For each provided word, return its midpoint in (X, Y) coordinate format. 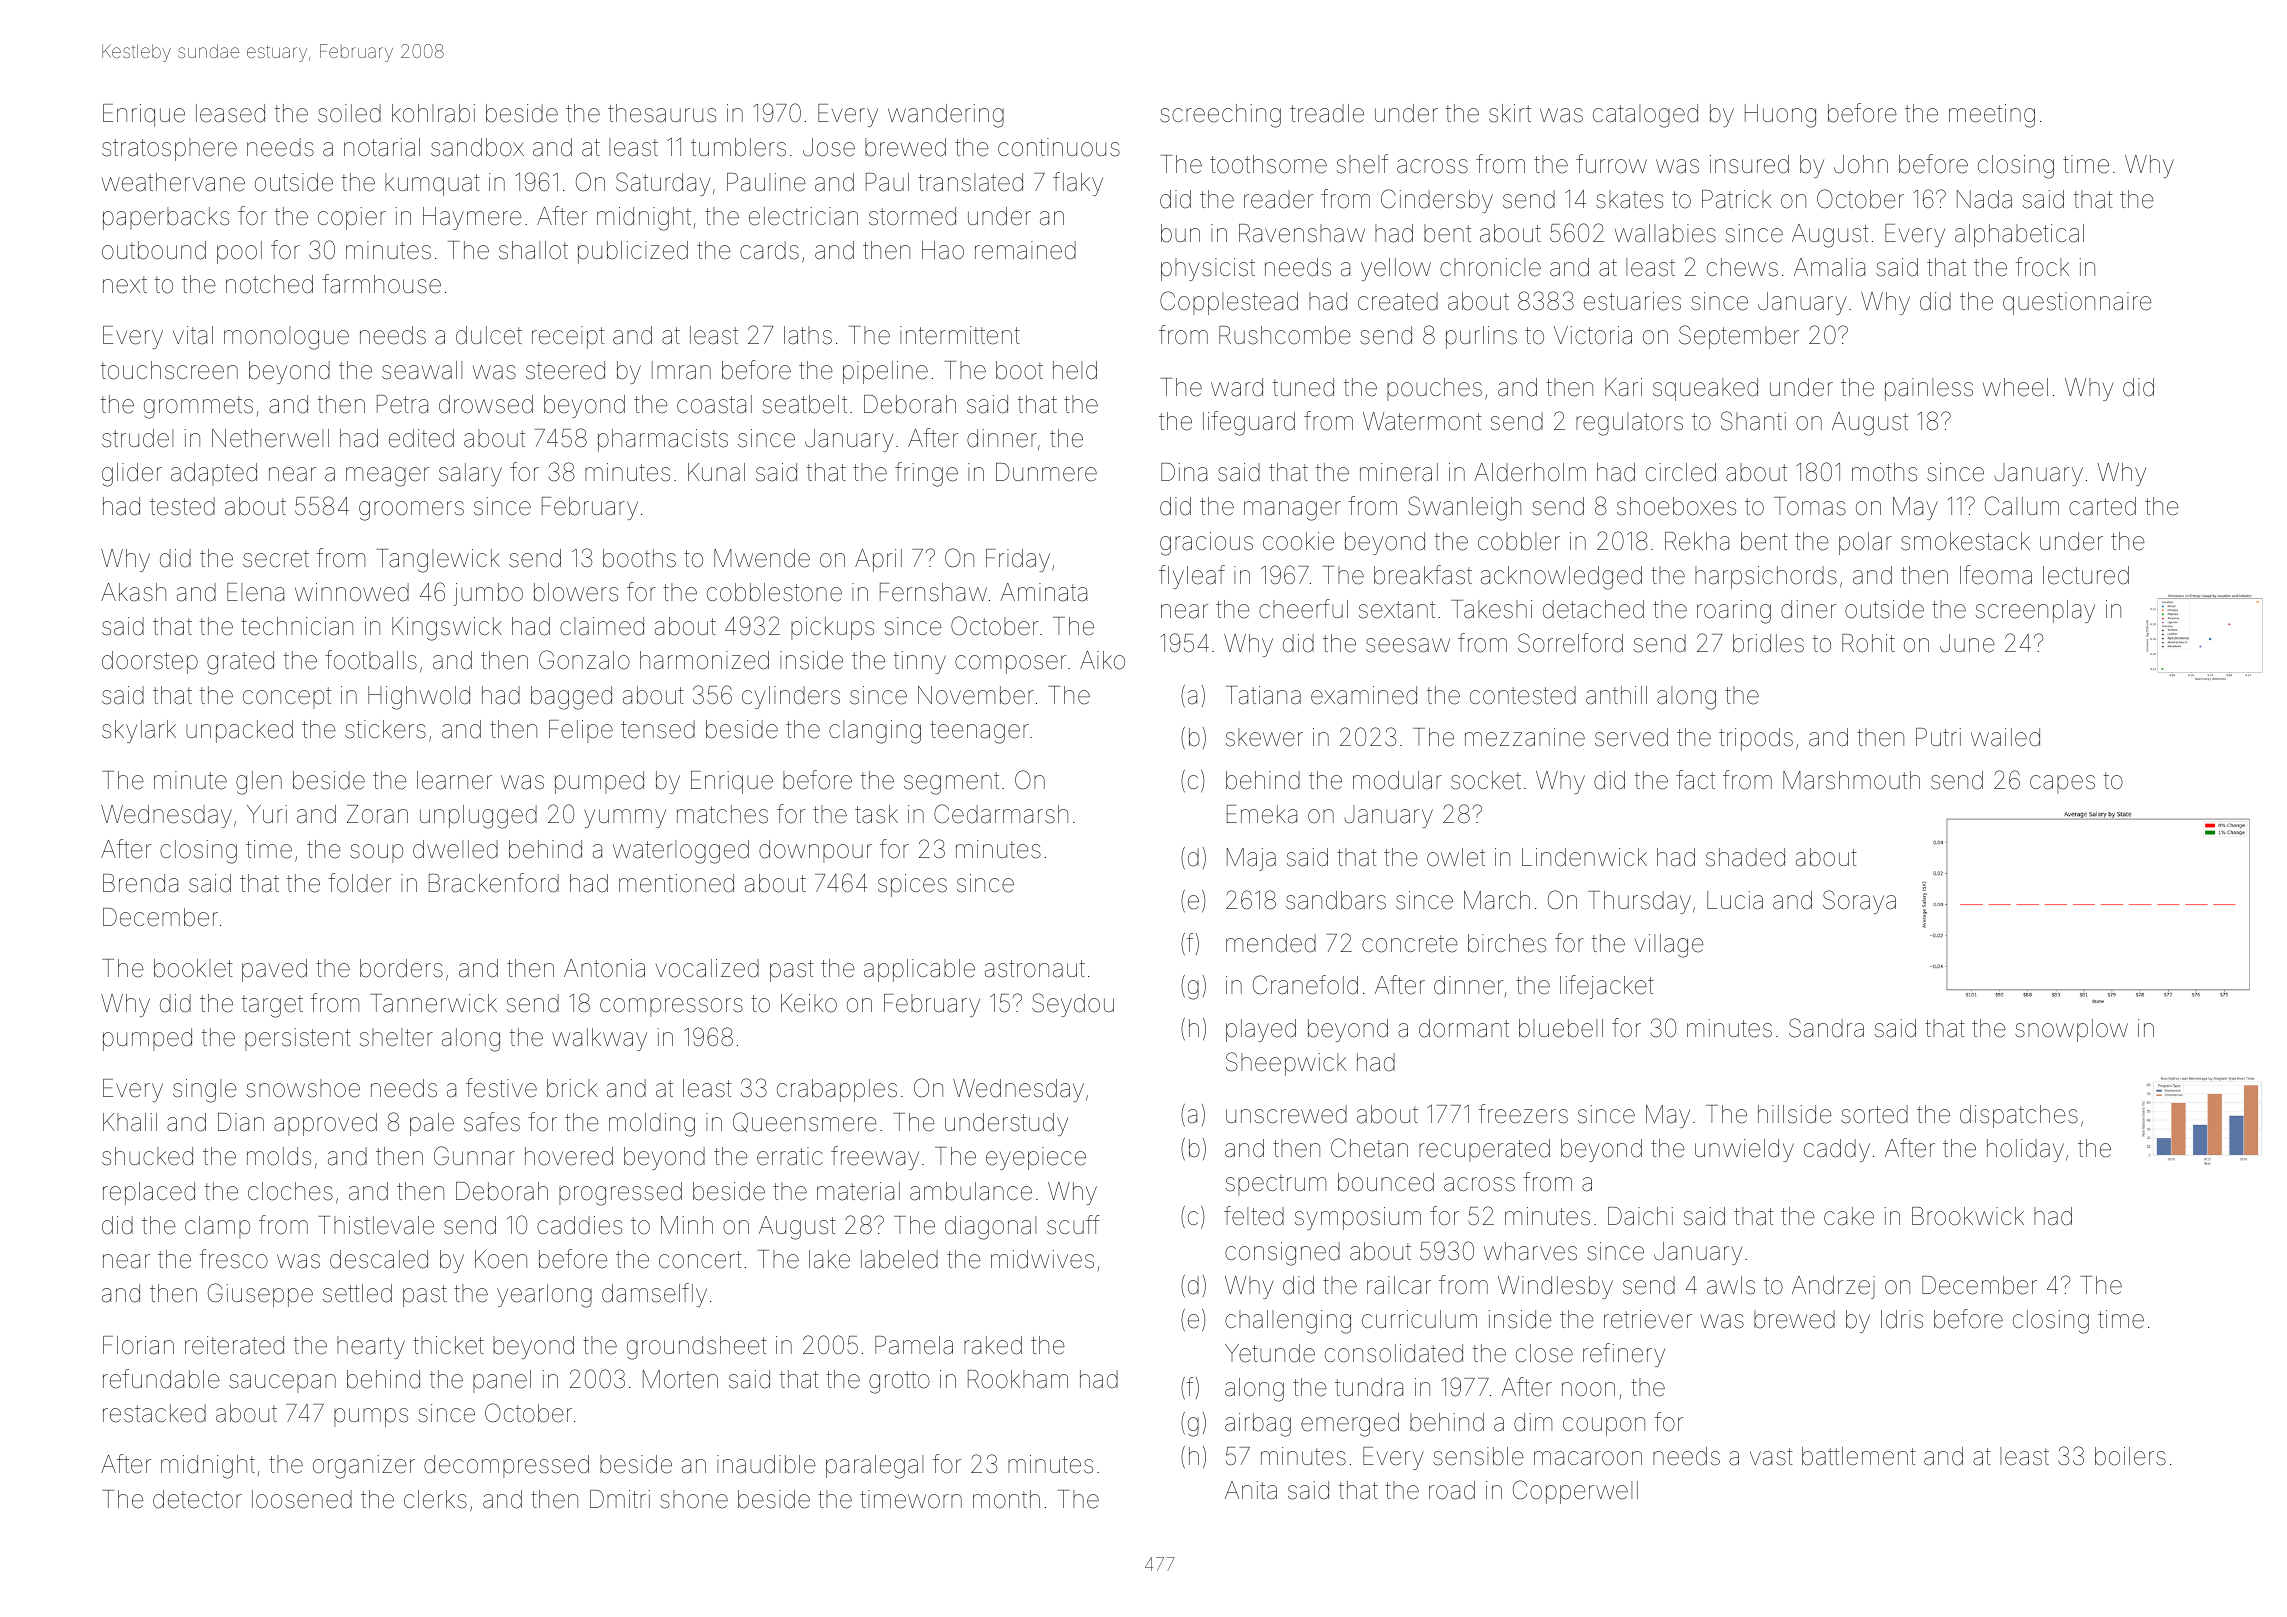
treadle (1327, 113)
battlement (1859, 1456)
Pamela (914, 1345)
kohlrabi (433, 113)
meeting (1992, 116)
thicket (448, 1345)
